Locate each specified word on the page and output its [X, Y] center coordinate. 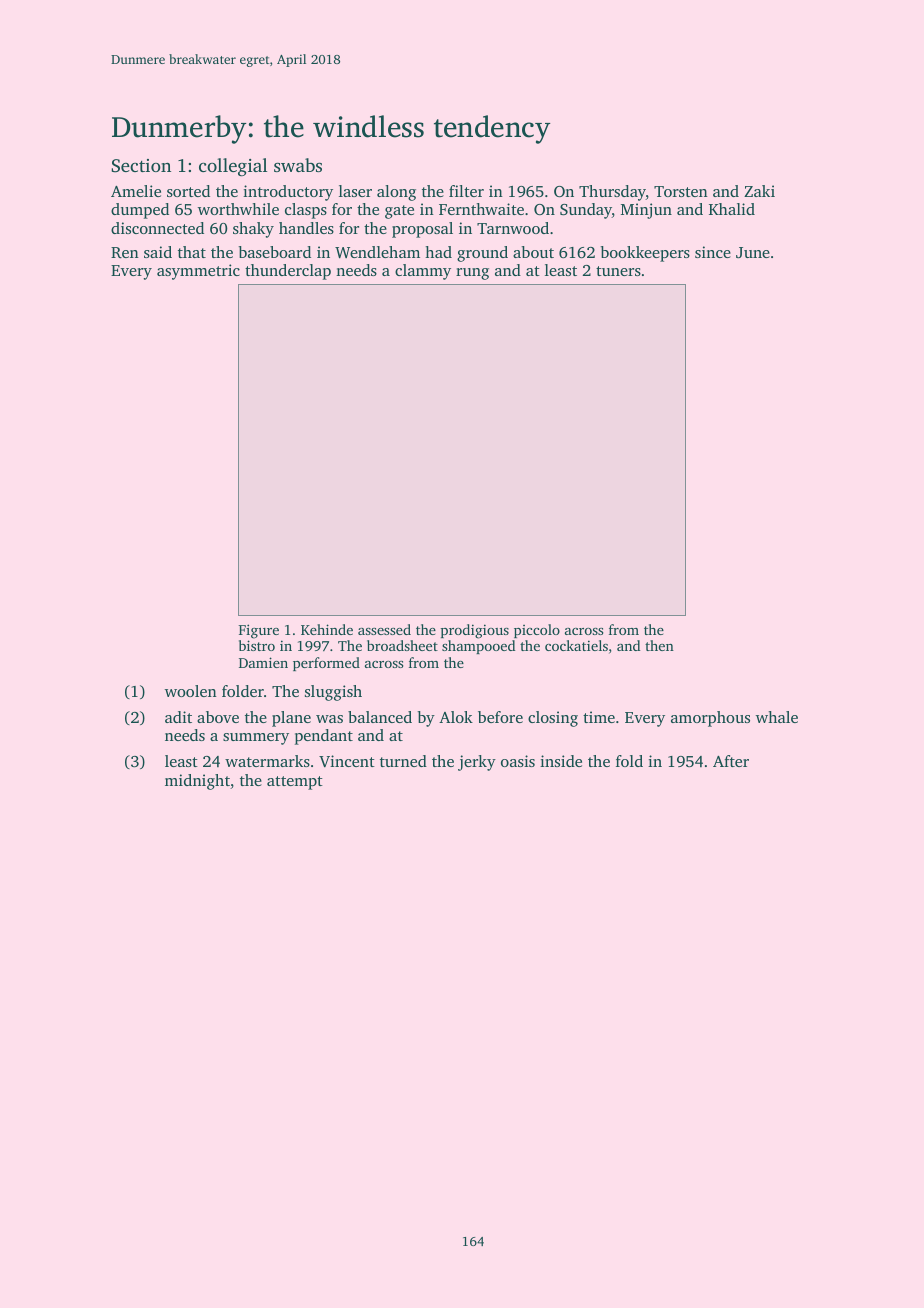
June [753, 252]
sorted [188, 191]
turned [403, 761]
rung [472, 274]
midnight [197, 782]
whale [777, 717]
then [659, 645]
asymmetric [198, 272]
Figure [258, 631]
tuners [618, 271]
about [533, 252]
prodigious [475, 631]
